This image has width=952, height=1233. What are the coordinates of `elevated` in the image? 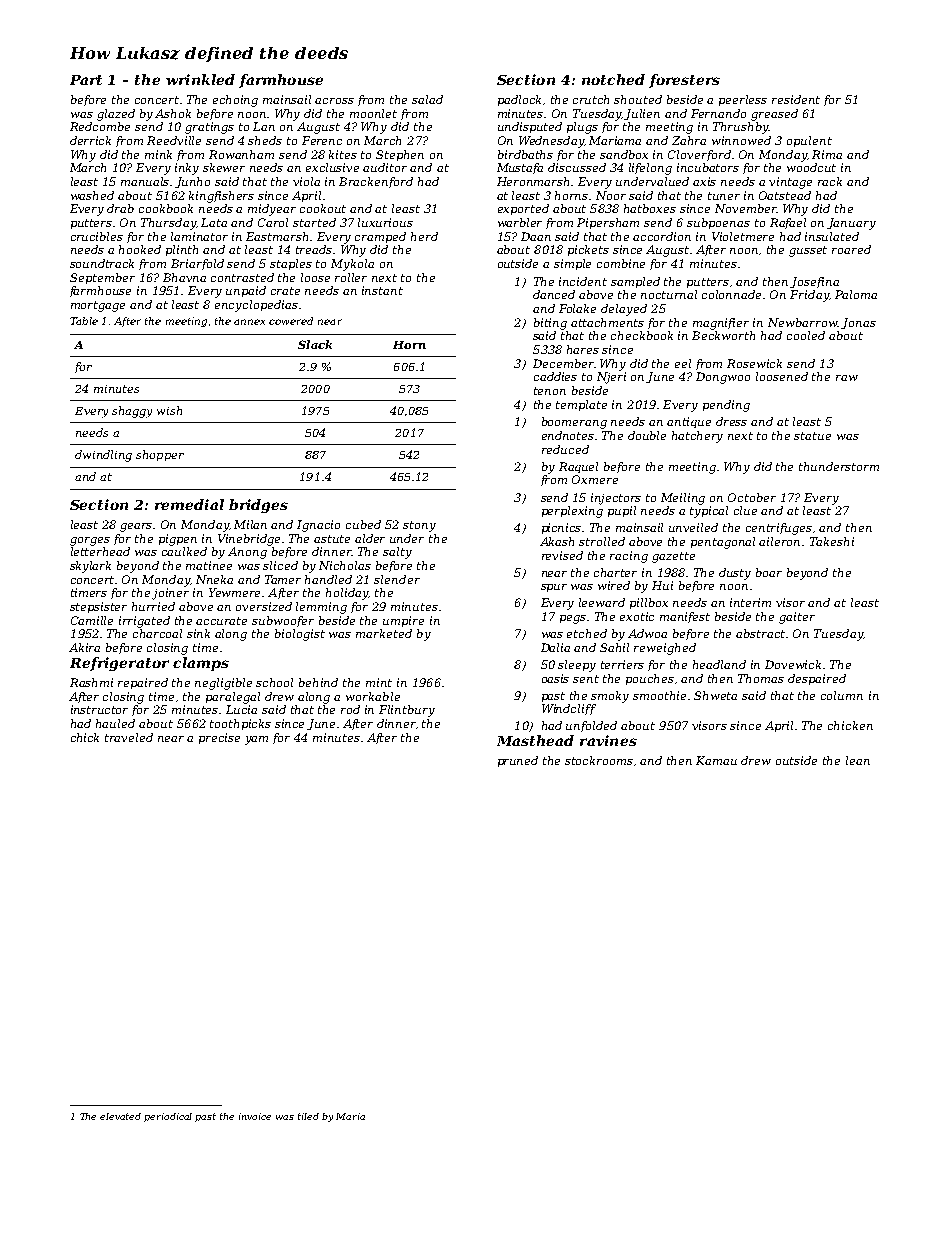 It's located at (120, 1116).
